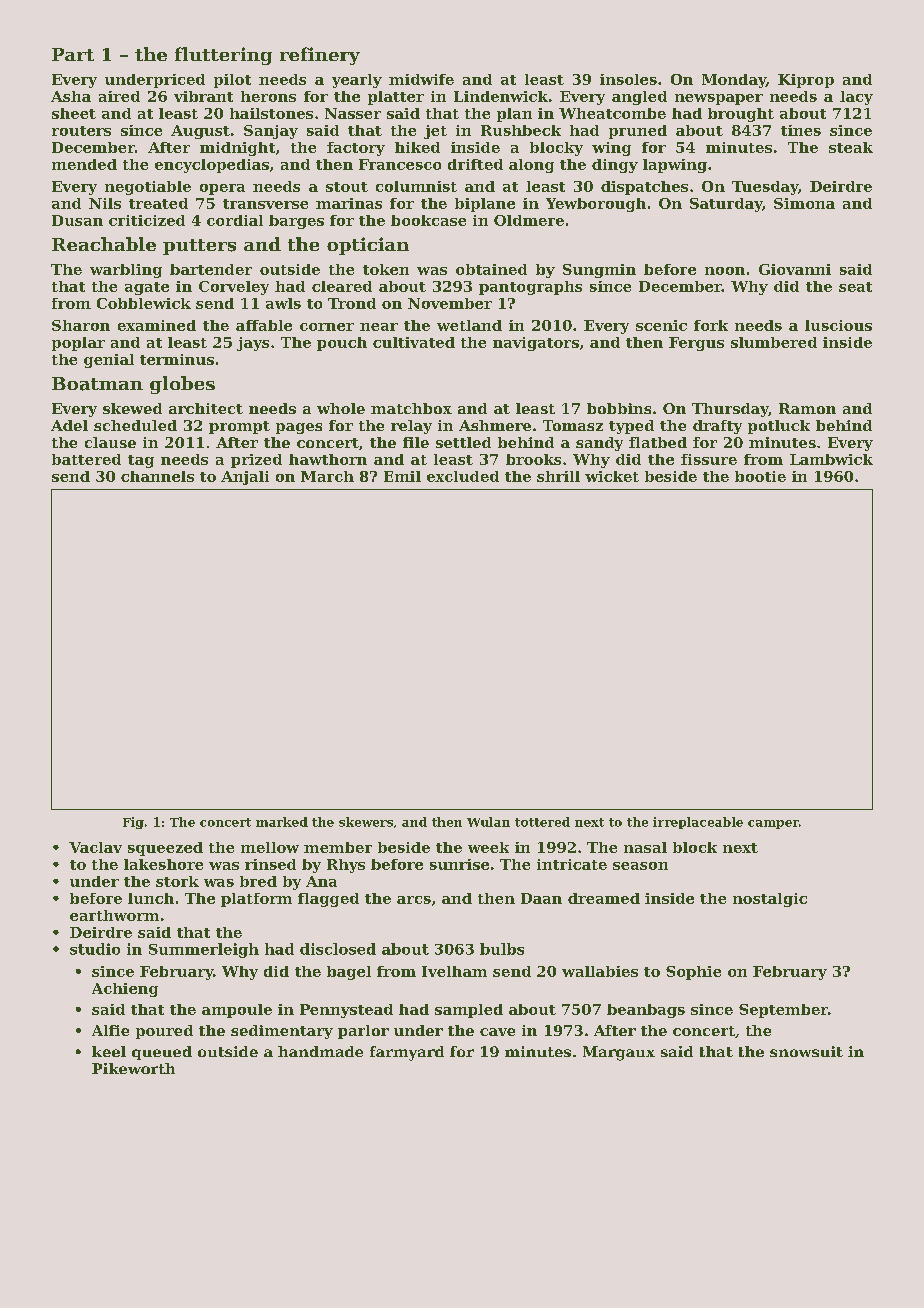 The width and height of the screenshot is (924, 1308). Describe the element at coordinates (133, 823) in the screenshot. I see `Fig` at that location.
